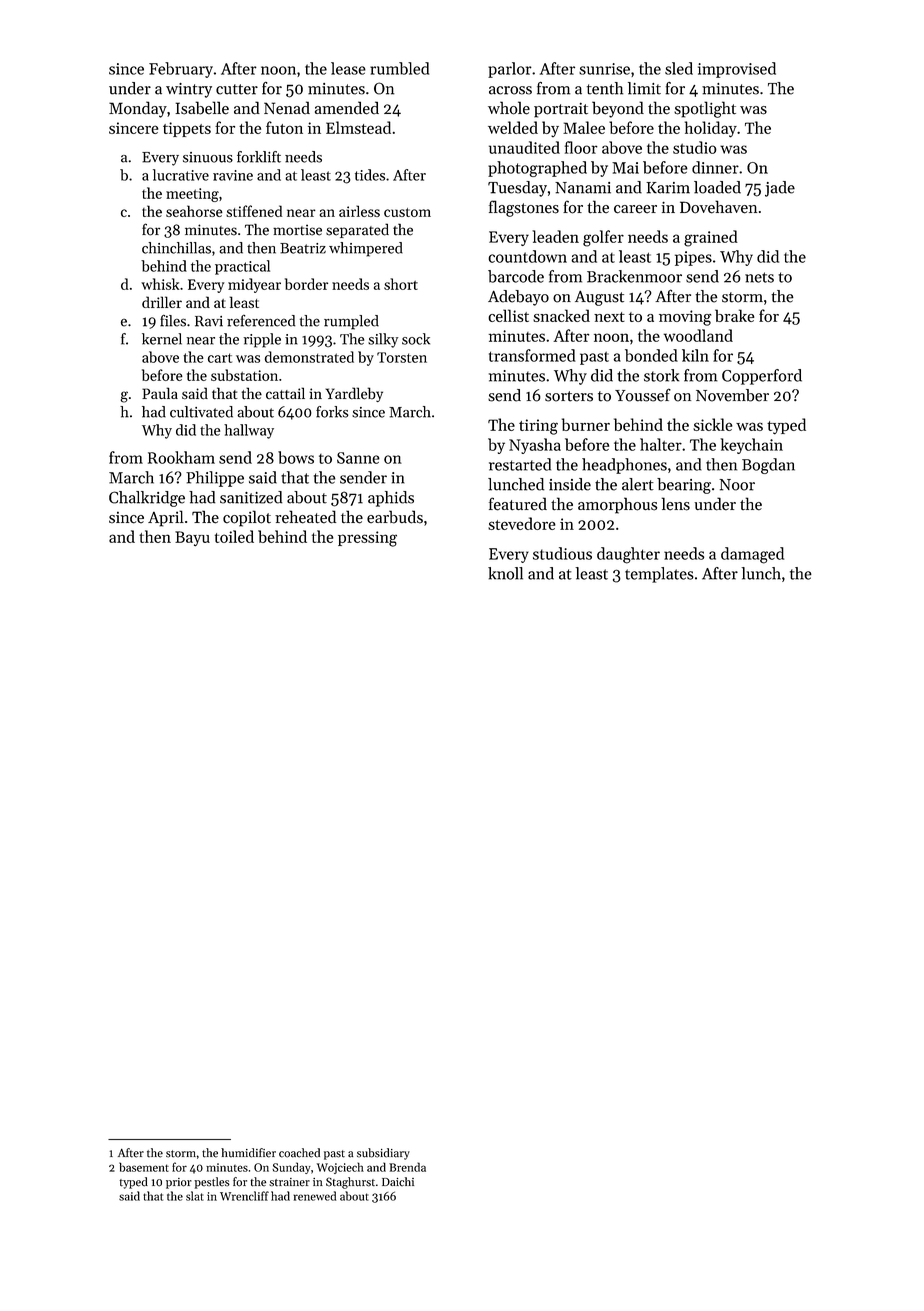 This screenshot has height=1311, width=924. I want to click on February, so click(181, 70).
